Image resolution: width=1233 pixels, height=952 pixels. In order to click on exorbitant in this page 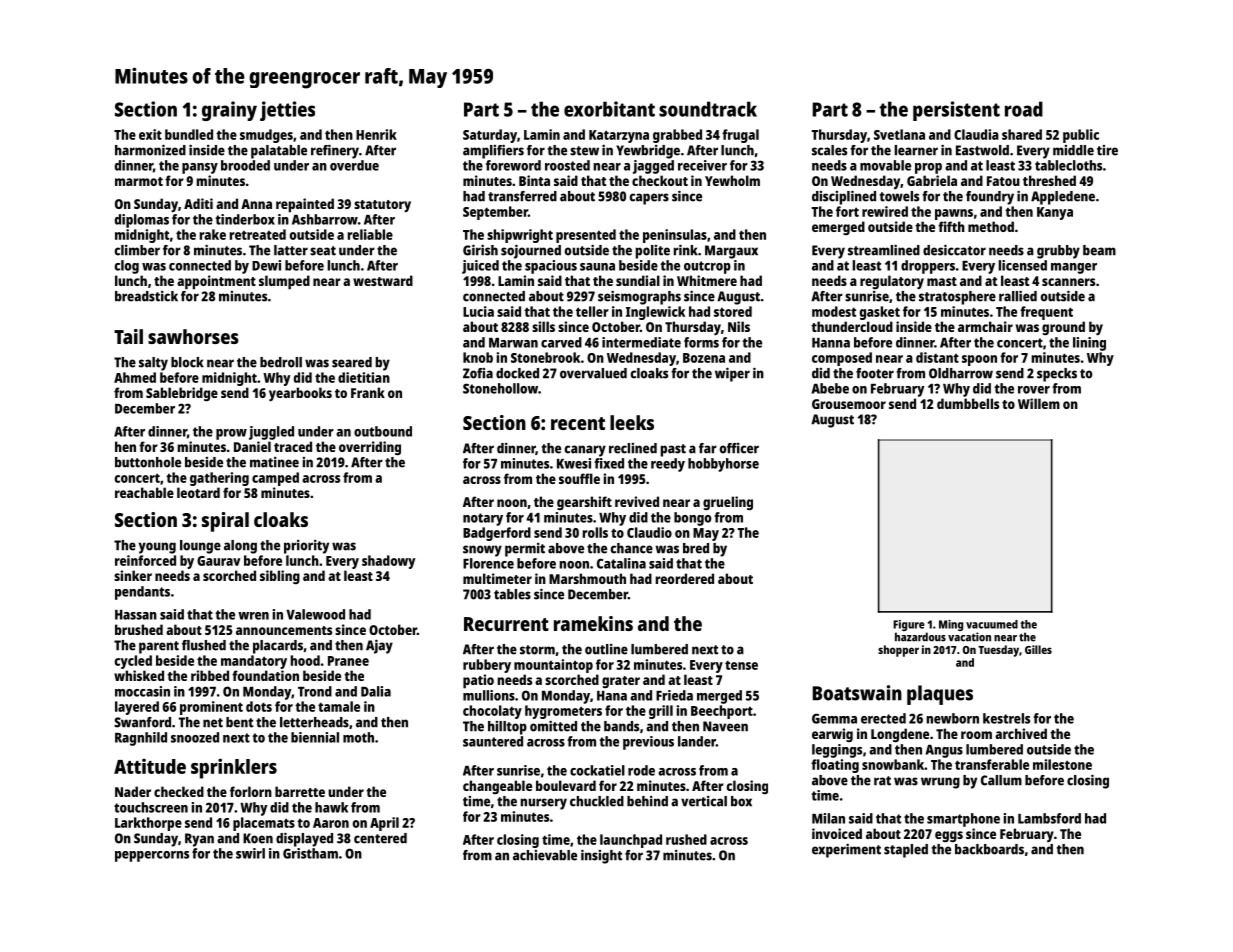, I will do `click(609, 109)`.
